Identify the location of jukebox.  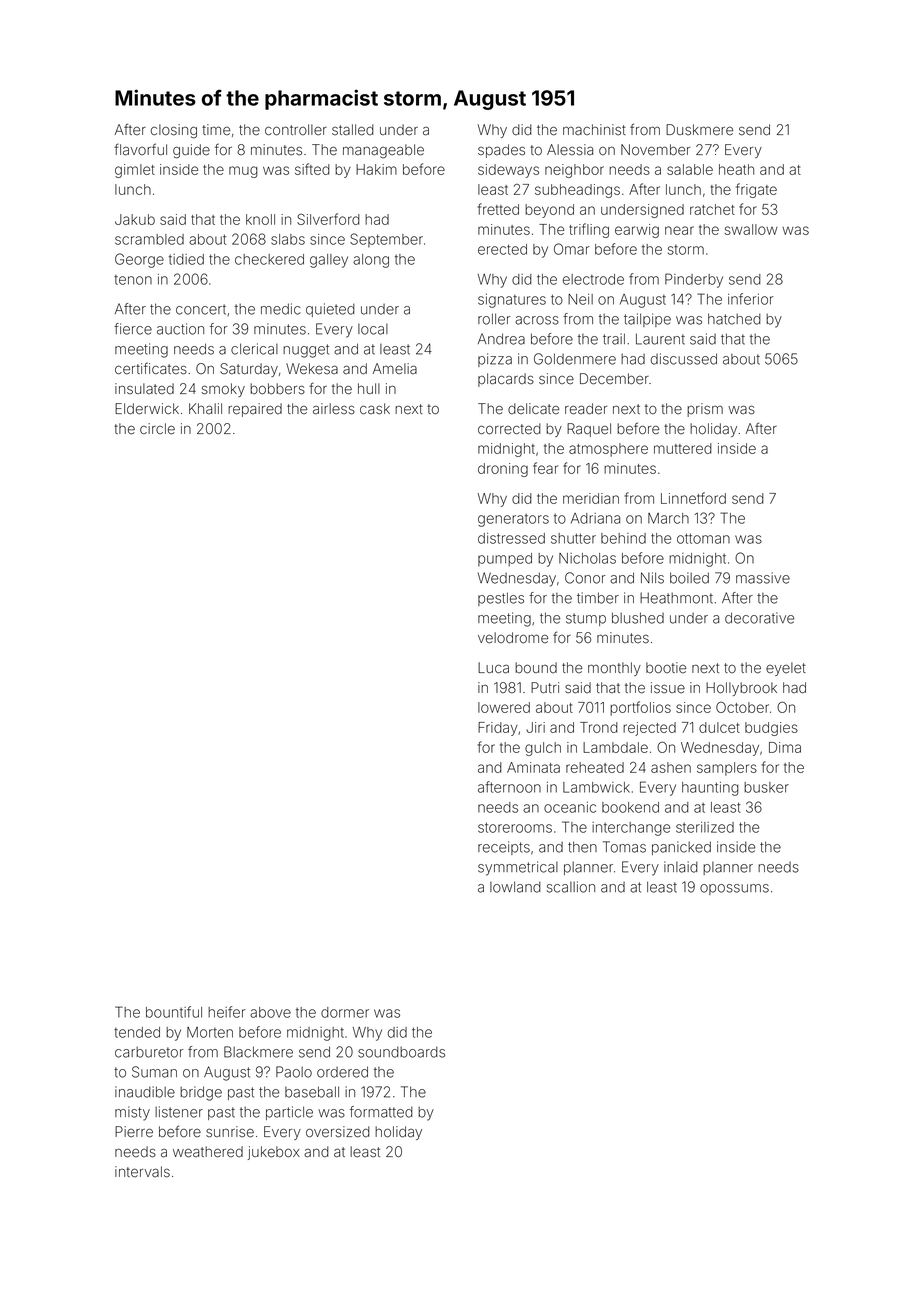
(274, 1153).
